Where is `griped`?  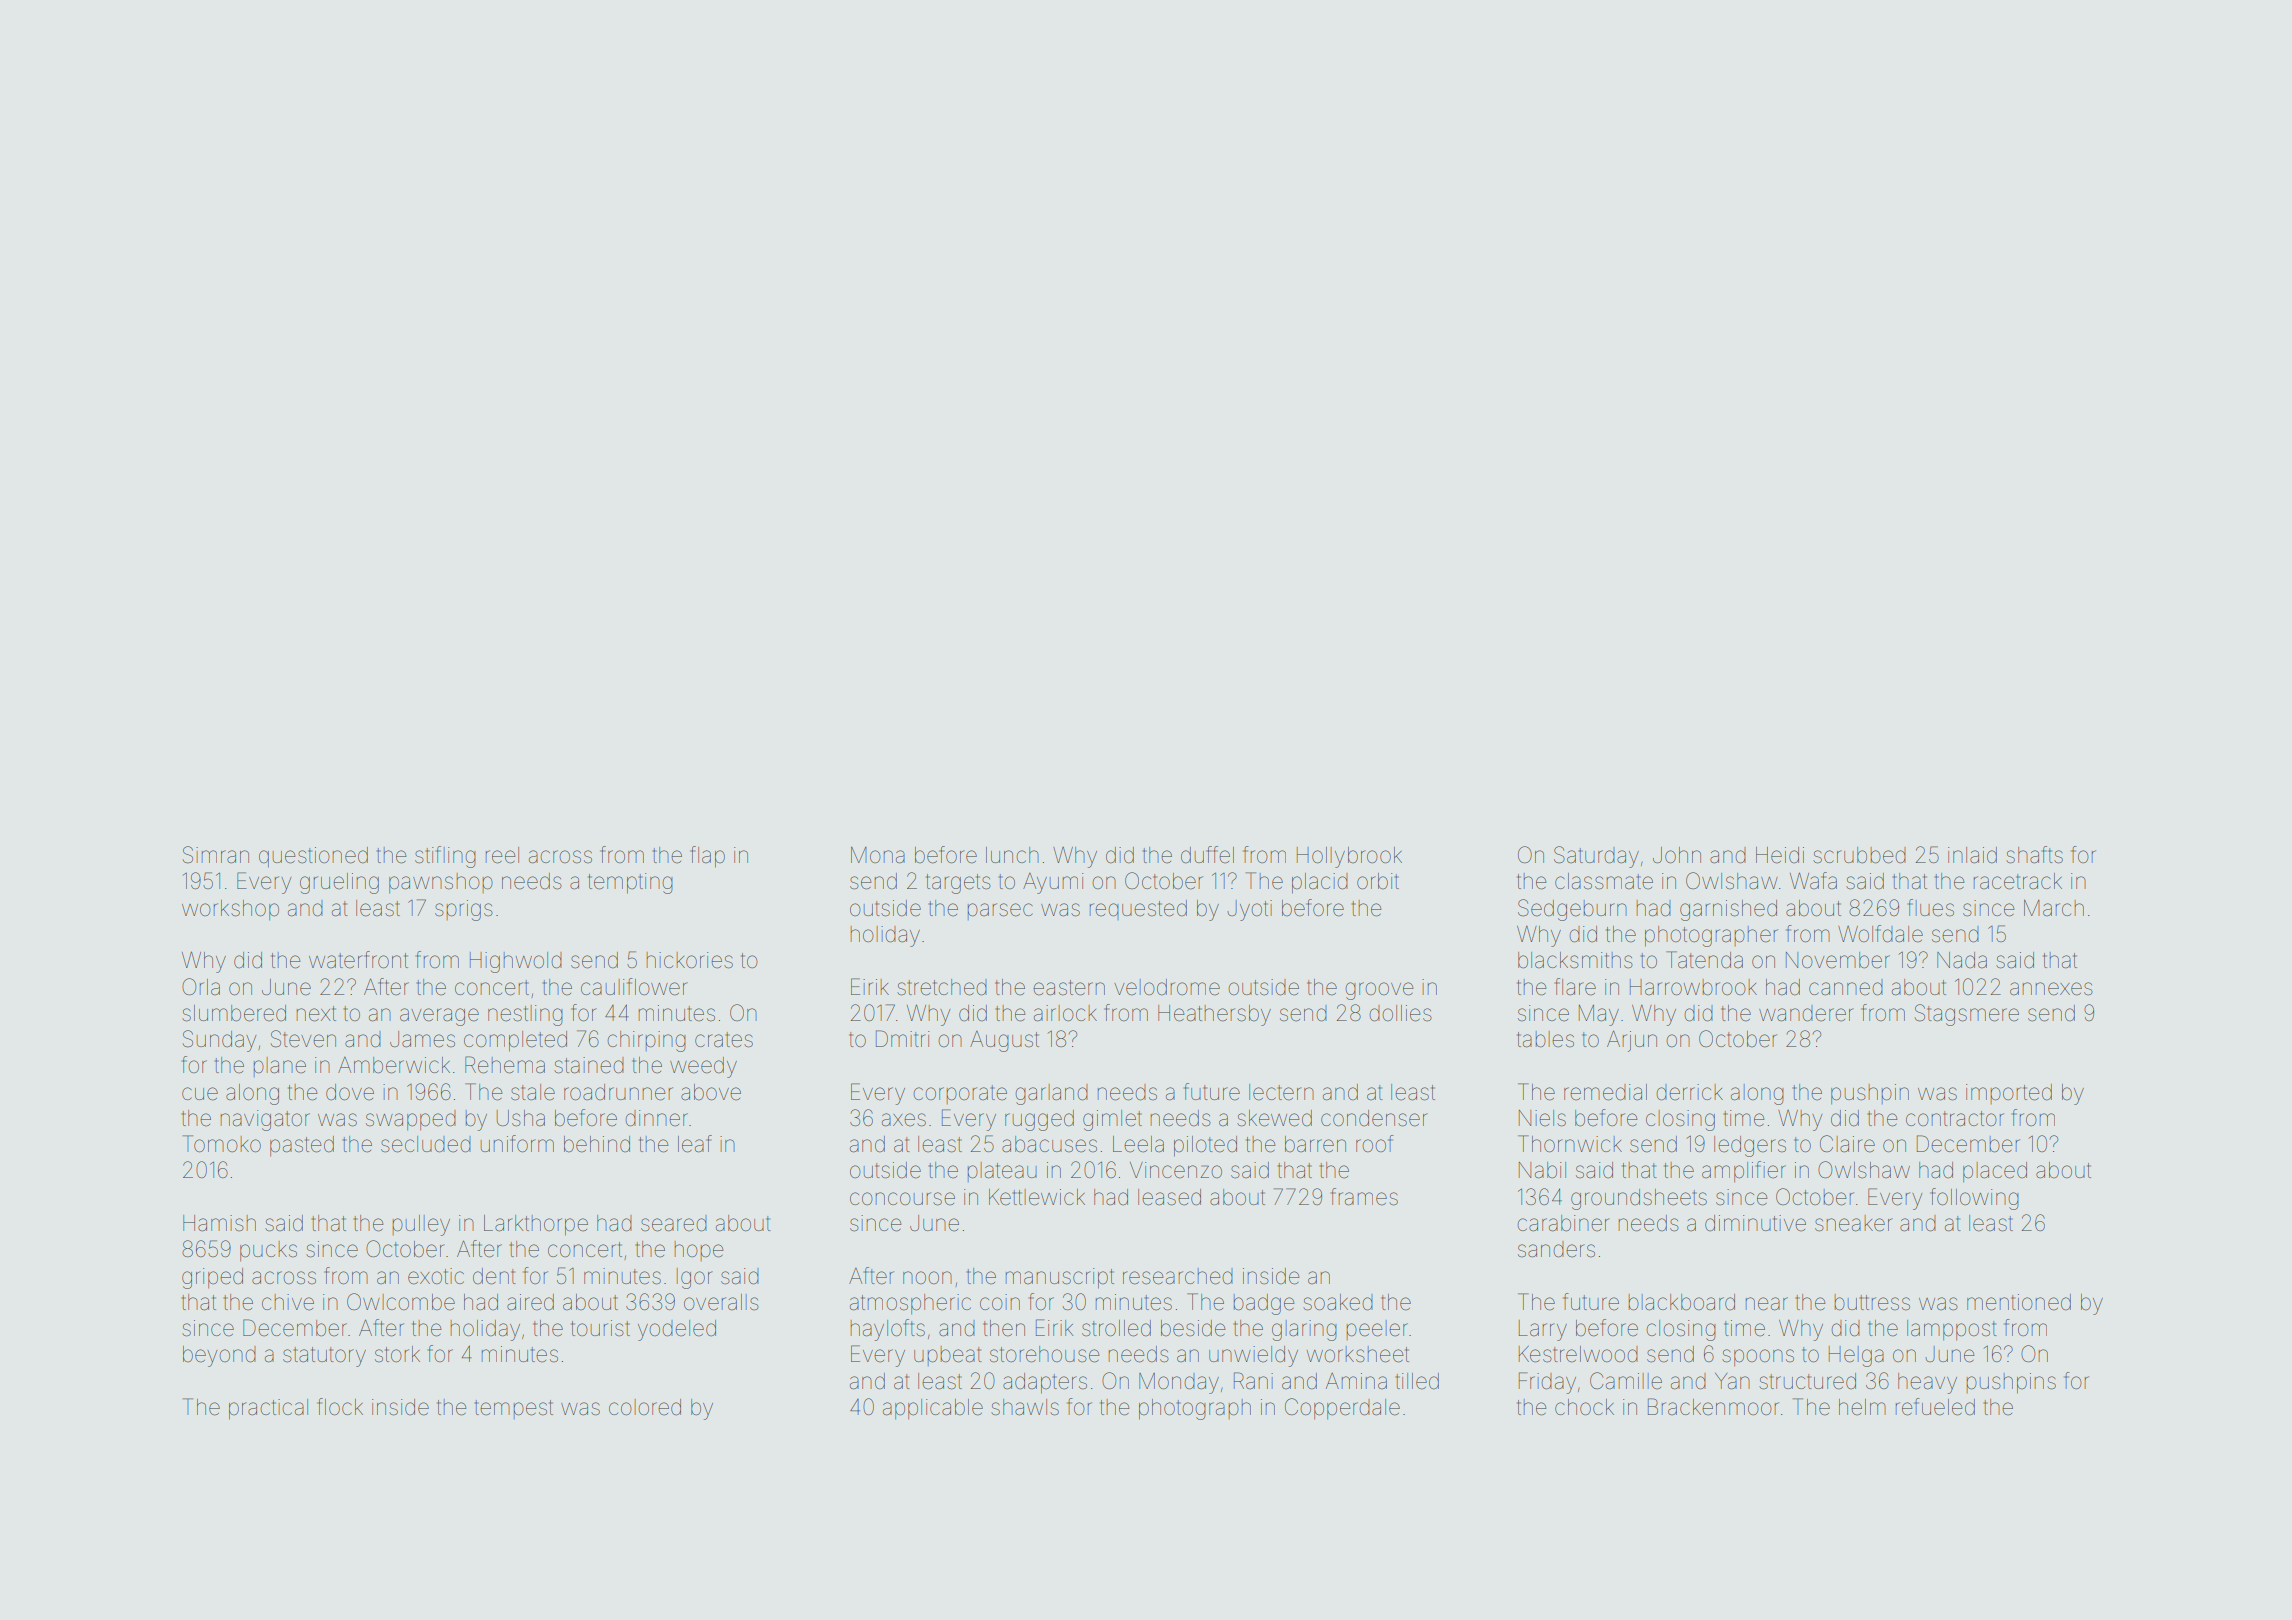
griped is located at coordinates (212, 1278).
